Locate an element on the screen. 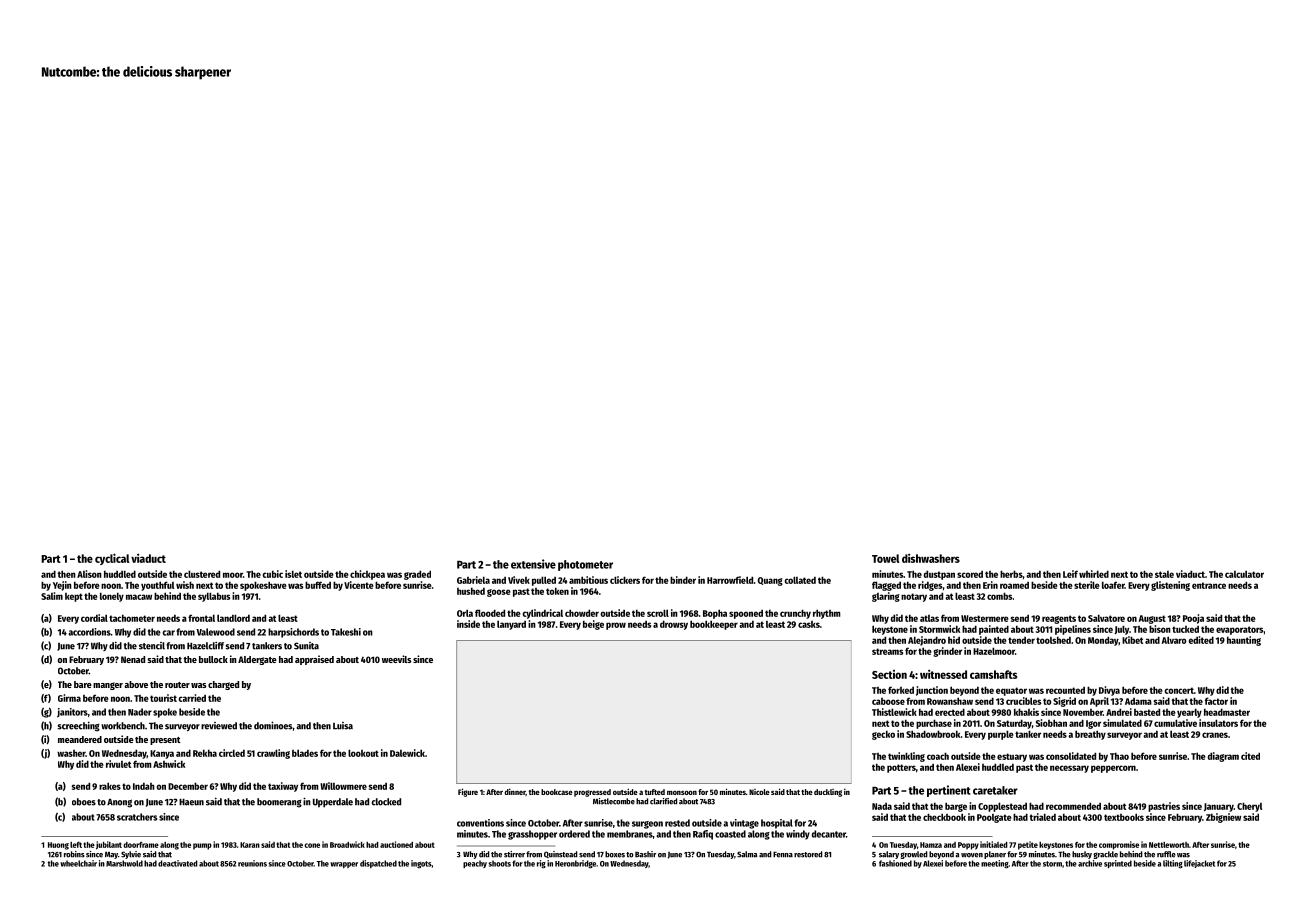 The image size is (1308, 924). hushed is located at coordinates (471, 591).
